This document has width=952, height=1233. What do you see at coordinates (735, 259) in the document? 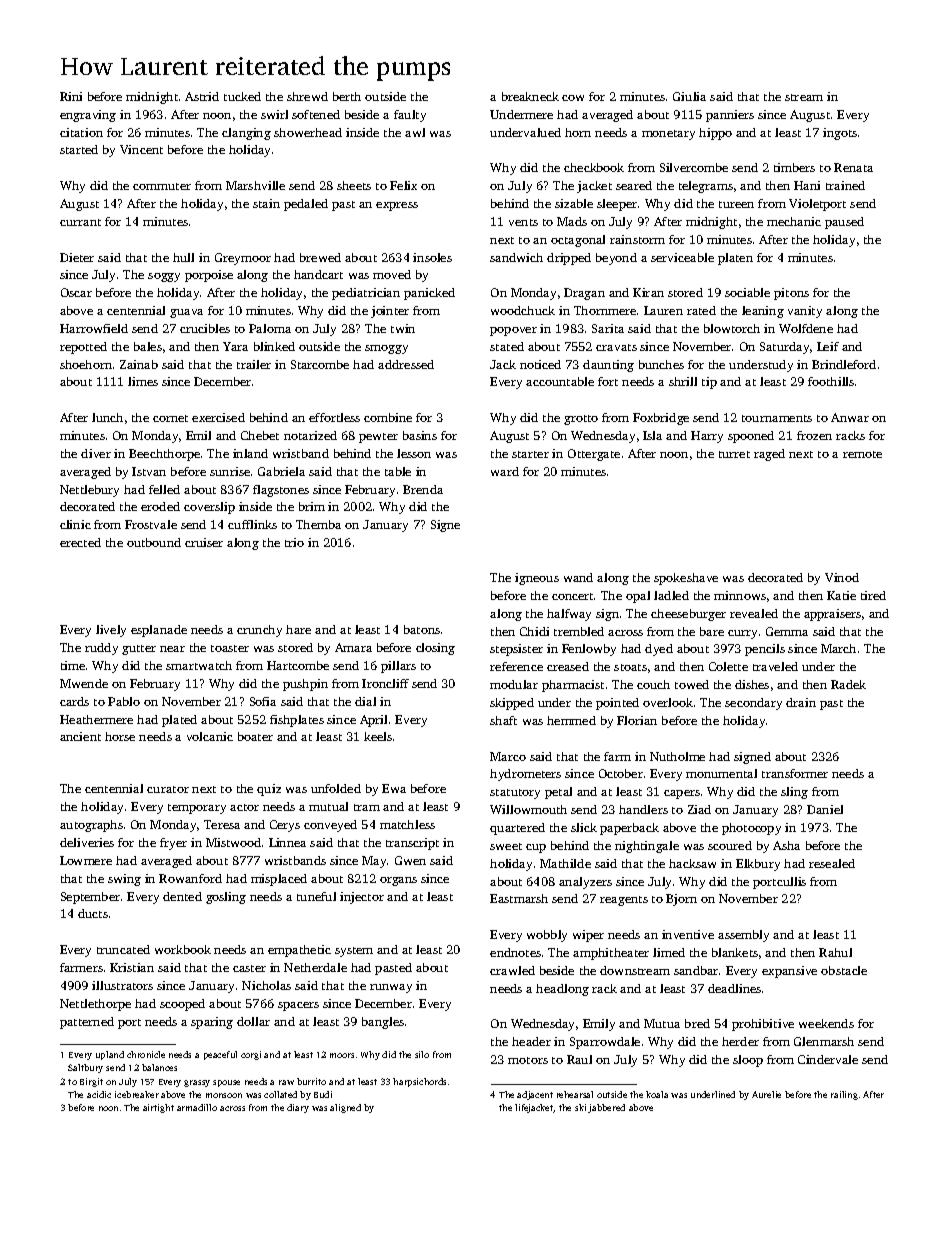
I see `platen` at bounding box center [735, 259].
